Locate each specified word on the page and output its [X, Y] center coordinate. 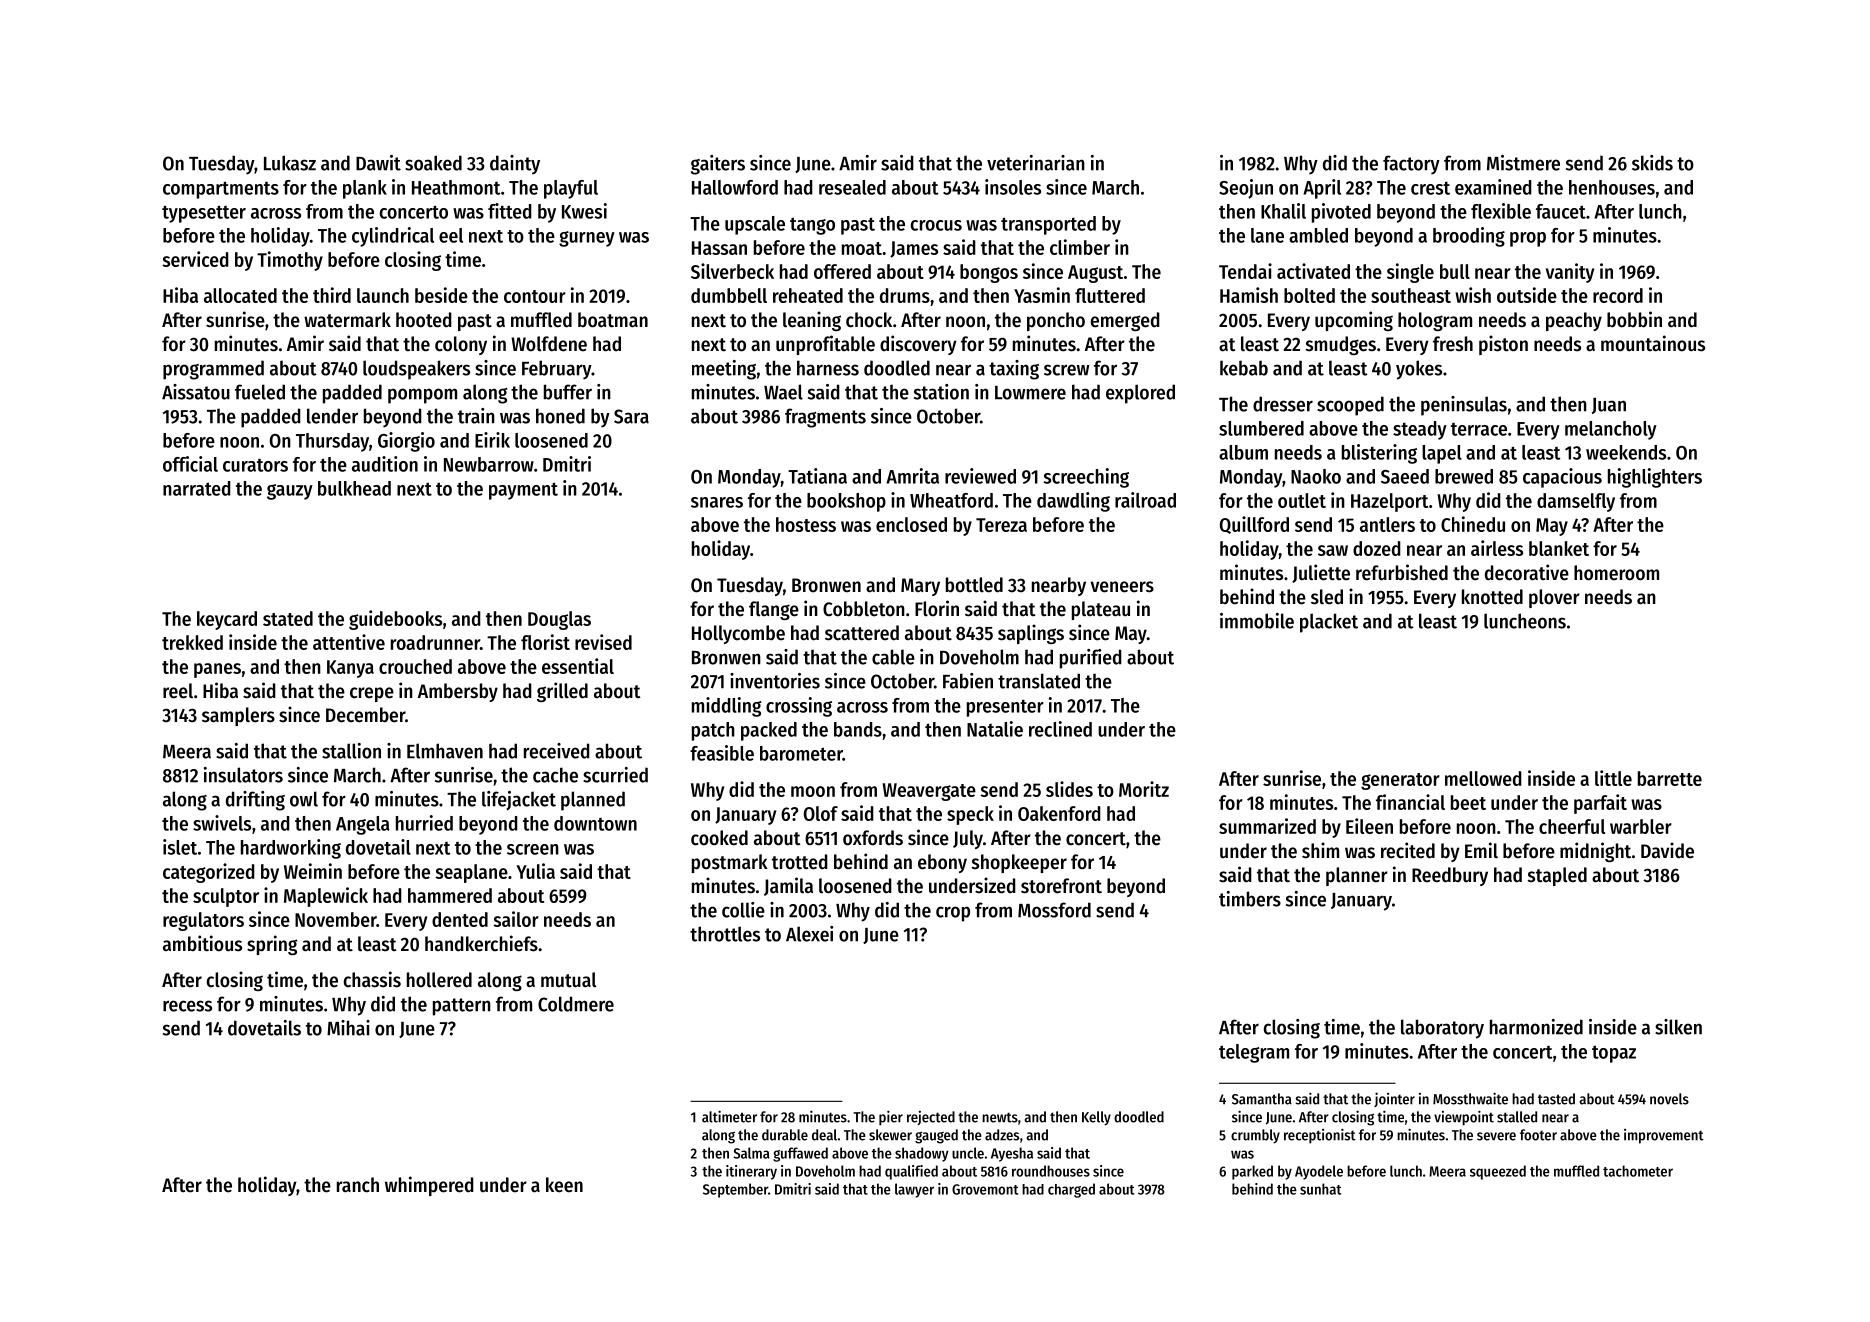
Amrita [912, 476]
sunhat [1320, 1189]
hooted [424, 320]
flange [774, 610]
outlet [1302, 500]
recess [187, 1006]
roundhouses [1051, 1171]
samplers [238, 716]
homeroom [1616, 573]
